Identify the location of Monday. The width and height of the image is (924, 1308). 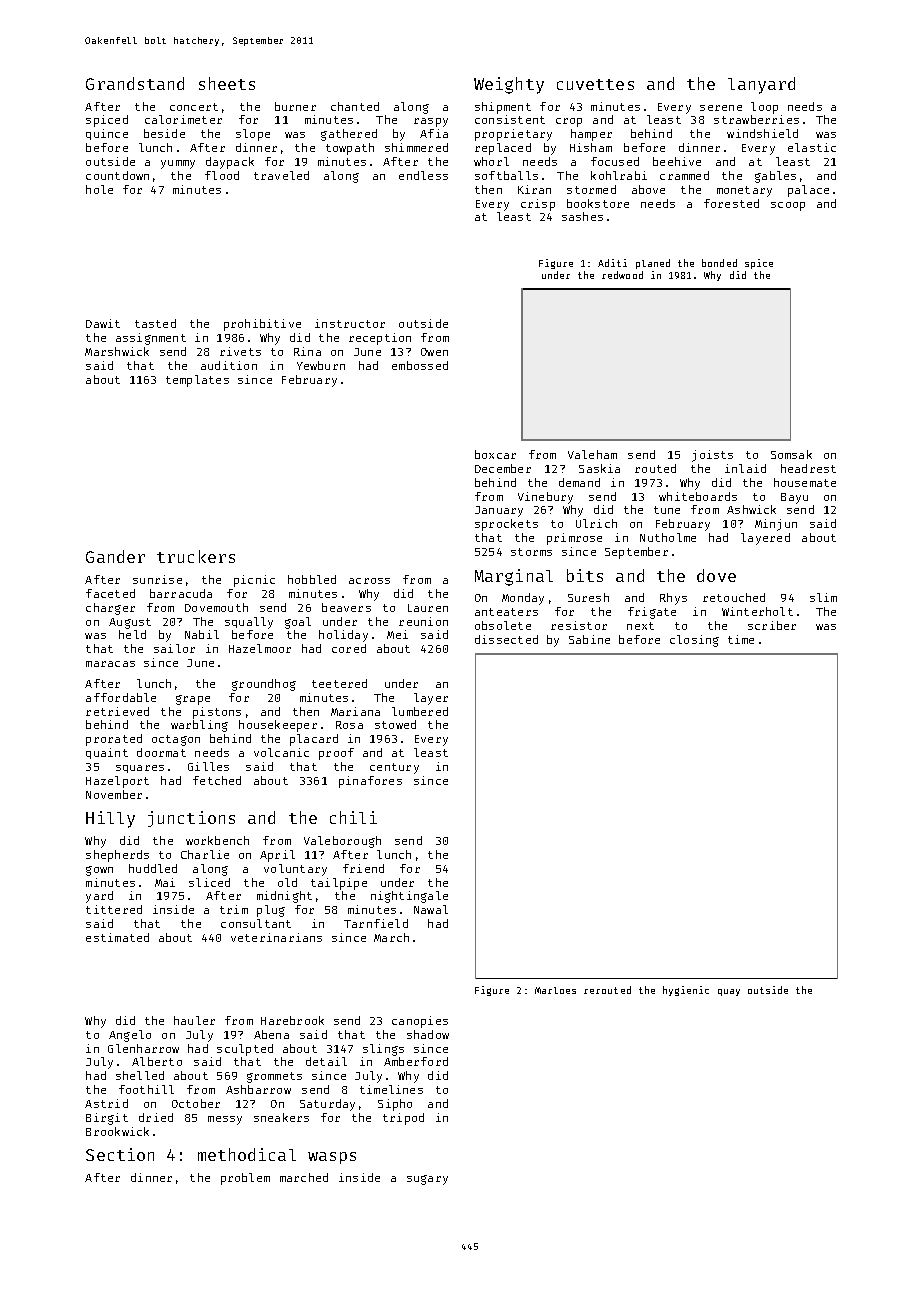
(523, 599).
